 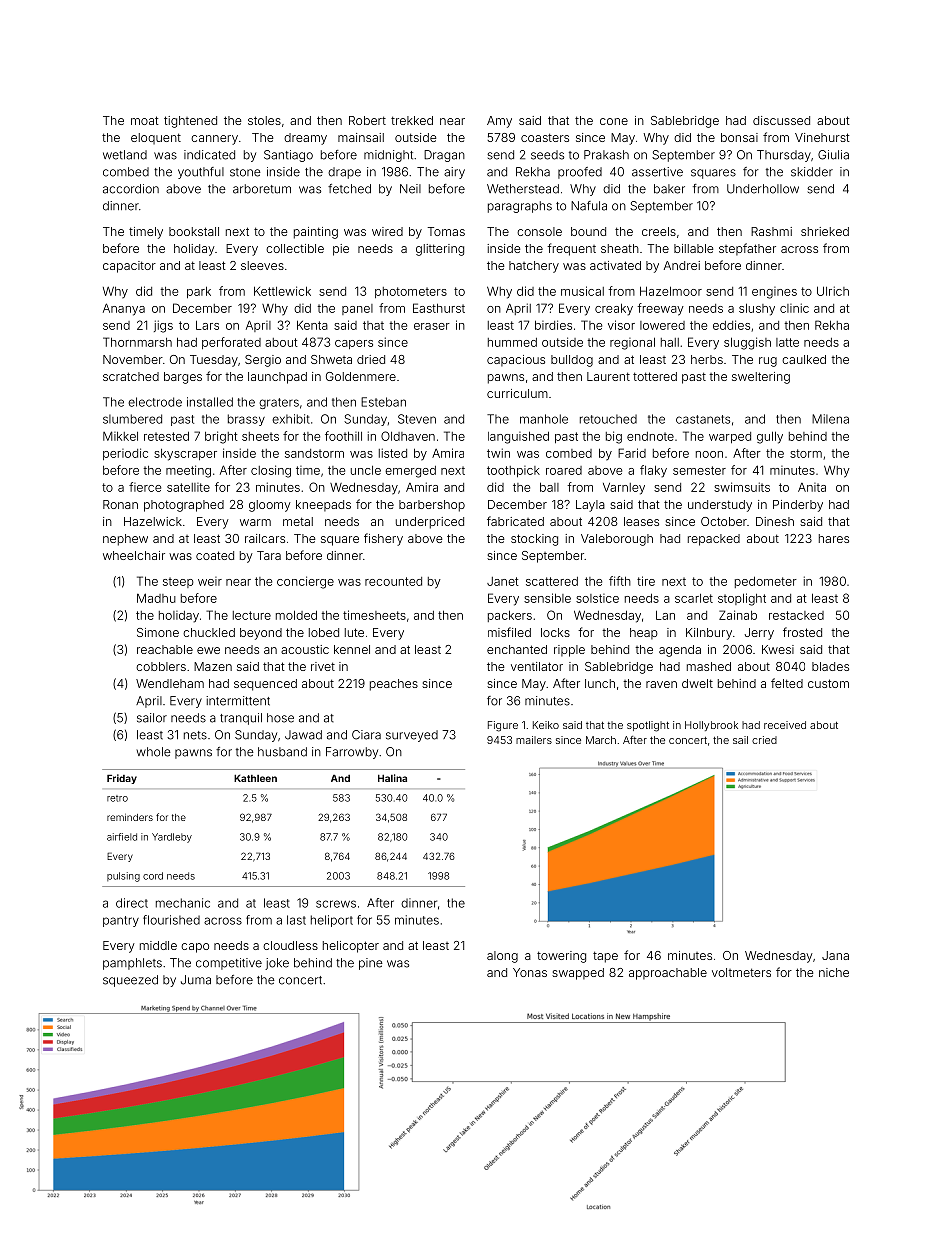 What do you see at coordinates (517, 649) in the screenshot?
I see `enchanted` at bounding box center [517, 649].
